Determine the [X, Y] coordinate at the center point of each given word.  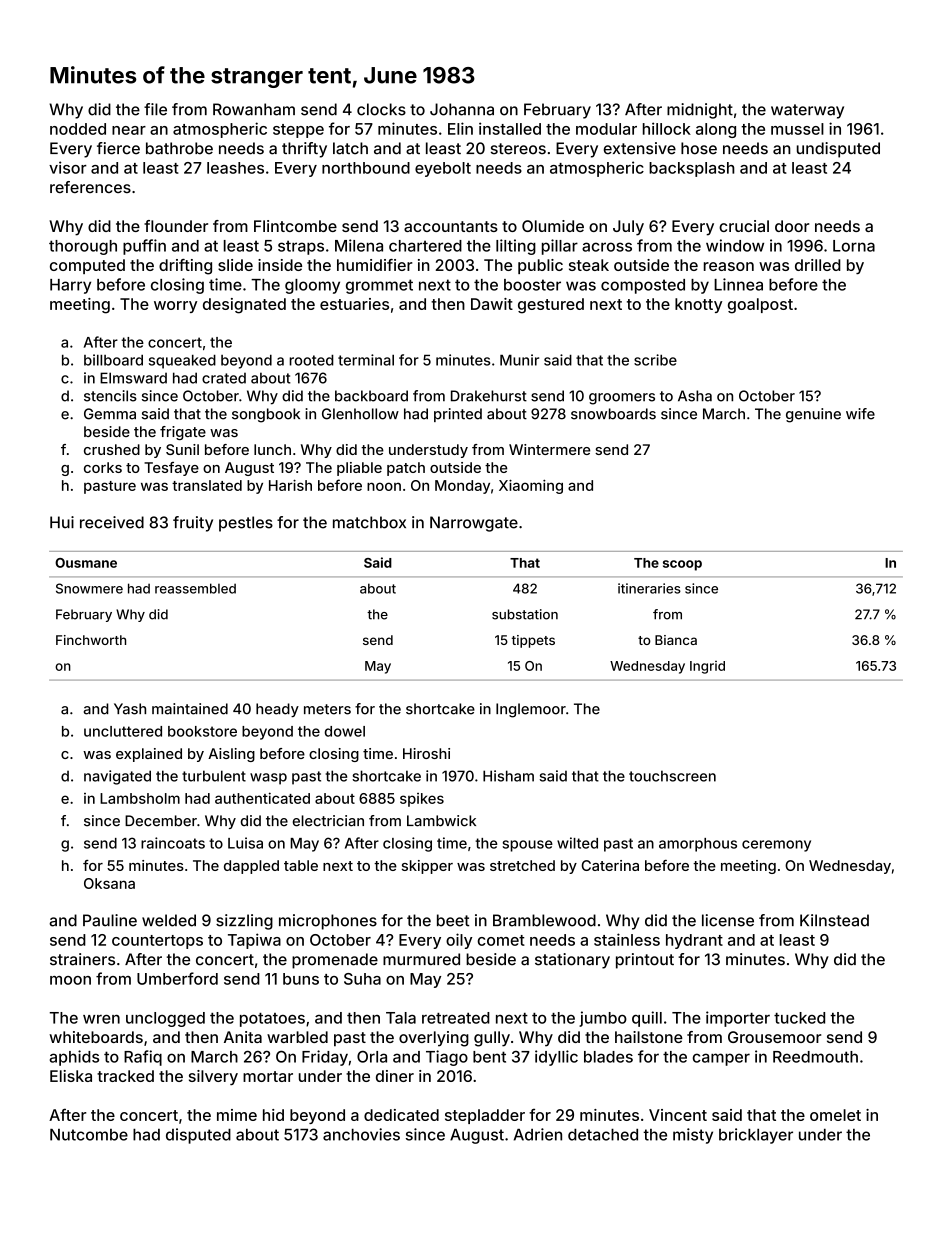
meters [327, 709]
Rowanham [254, 109]
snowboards [613, 414]
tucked [799, 1018]
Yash [130, 709]
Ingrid [707, 667]
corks [103, 467]
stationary [572, 961]
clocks [381, 109]
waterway [807, 111]
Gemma [110, 414]
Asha [695, 396]
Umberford [177, 978]
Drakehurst [489, 396]
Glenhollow [360, 414]
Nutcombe [89, 1135]
